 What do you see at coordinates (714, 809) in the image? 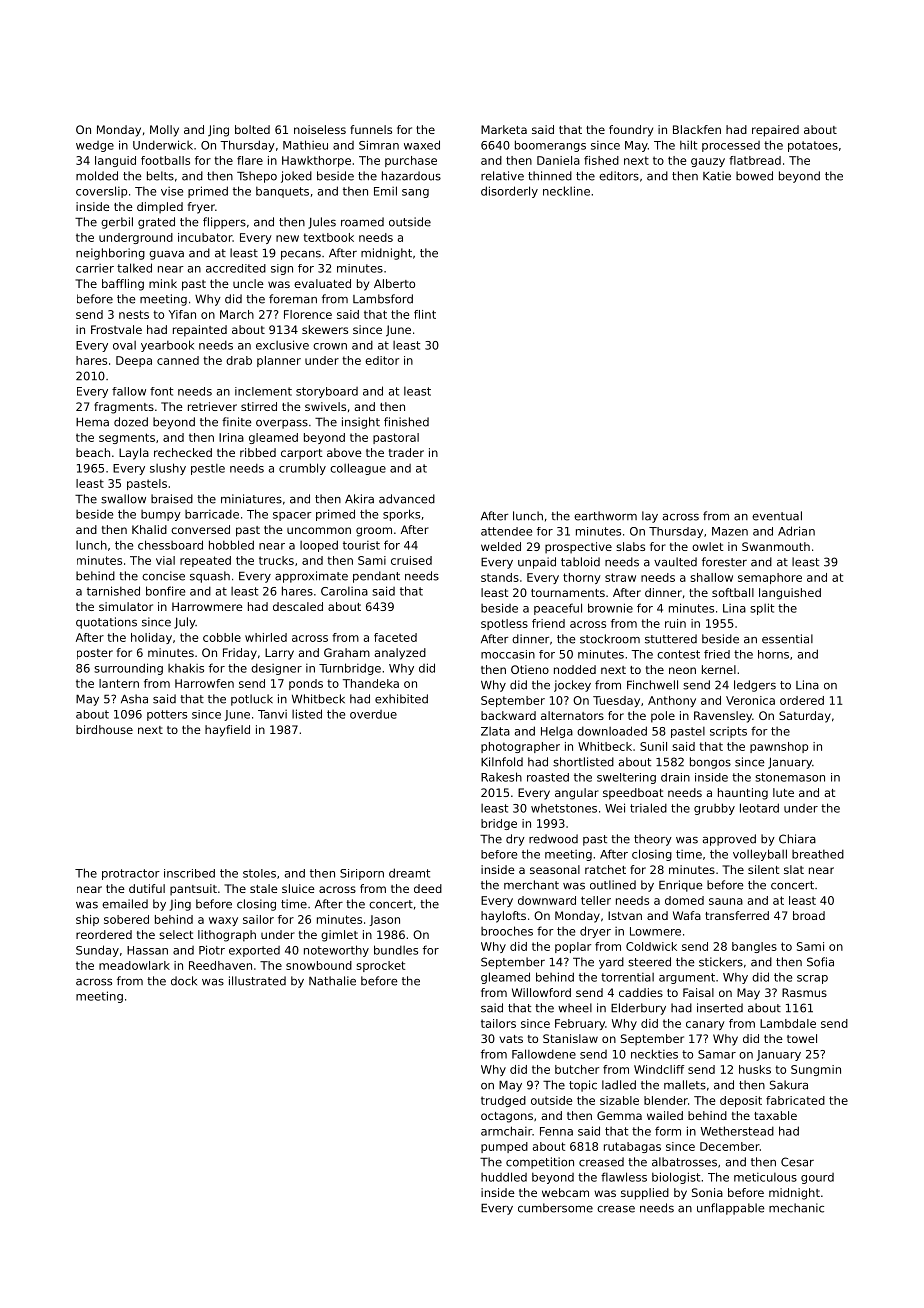
I see `grubby` at bounding box center [714, 809].
